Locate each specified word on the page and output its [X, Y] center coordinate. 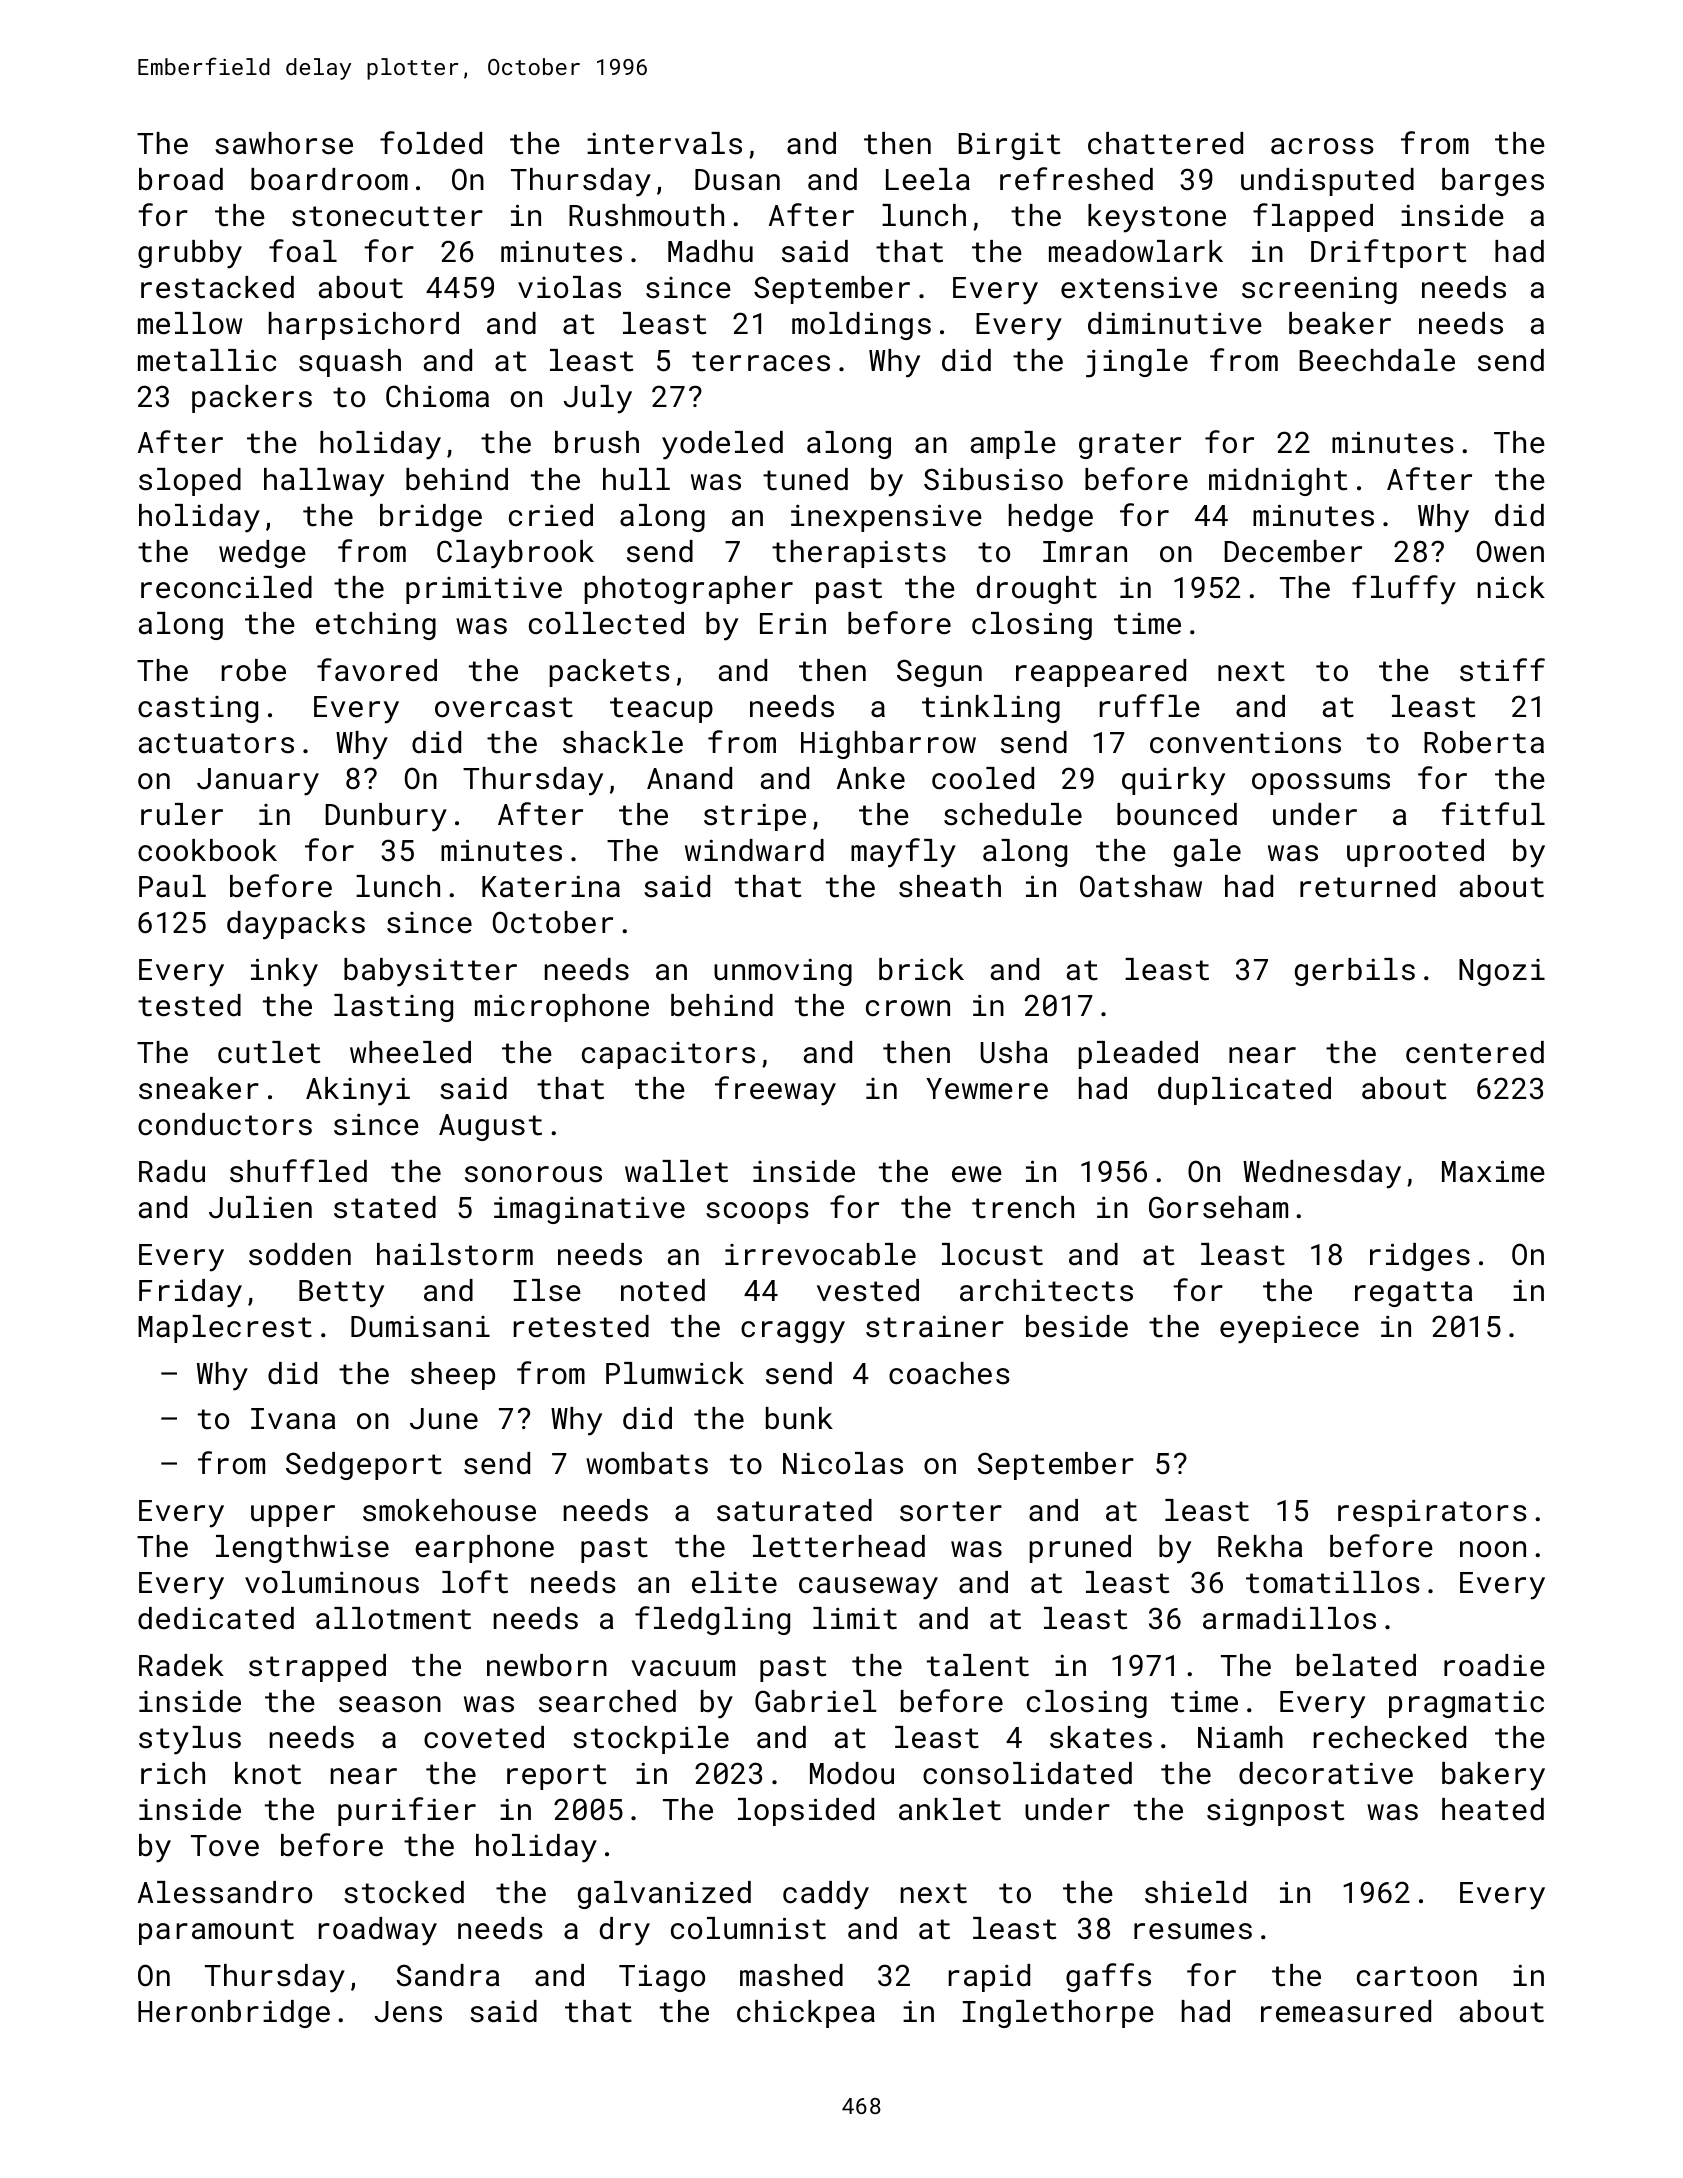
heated [1493, 1809]
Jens [408, 2012]
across [1322, 146]
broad [181, 179]
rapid [989, 1978]
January [258, 782]
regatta [1413, 1294]
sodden [300, 1254]
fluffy [1404, 590]
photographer [689, 590]
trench [1023, 1207]
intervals [664, 143]
